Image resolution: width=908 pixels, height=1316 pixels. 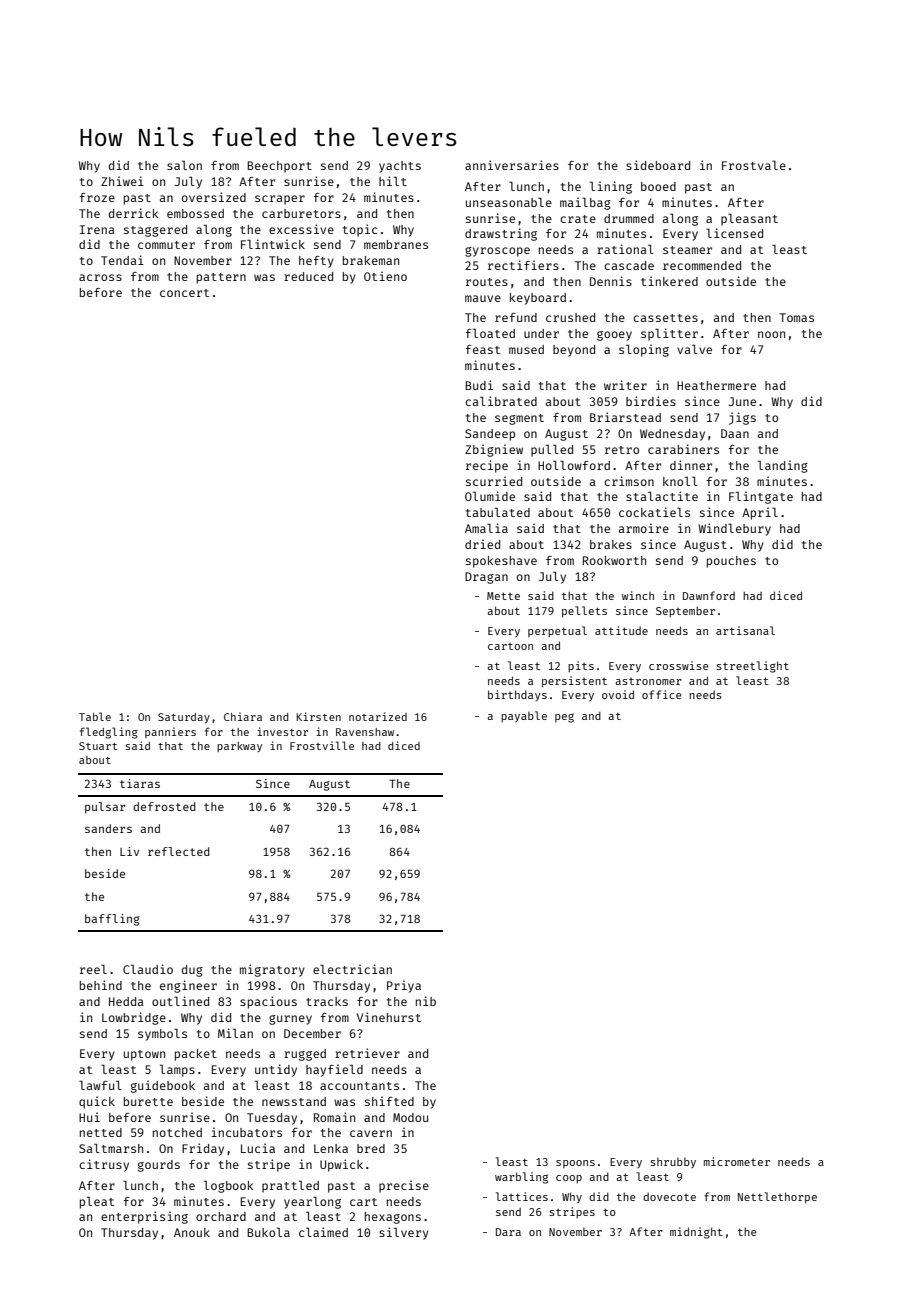 What do you see at coordinates (777, 1198) in the page?
I see `Nettlethorpe` at bounding box center [777, 1198].
